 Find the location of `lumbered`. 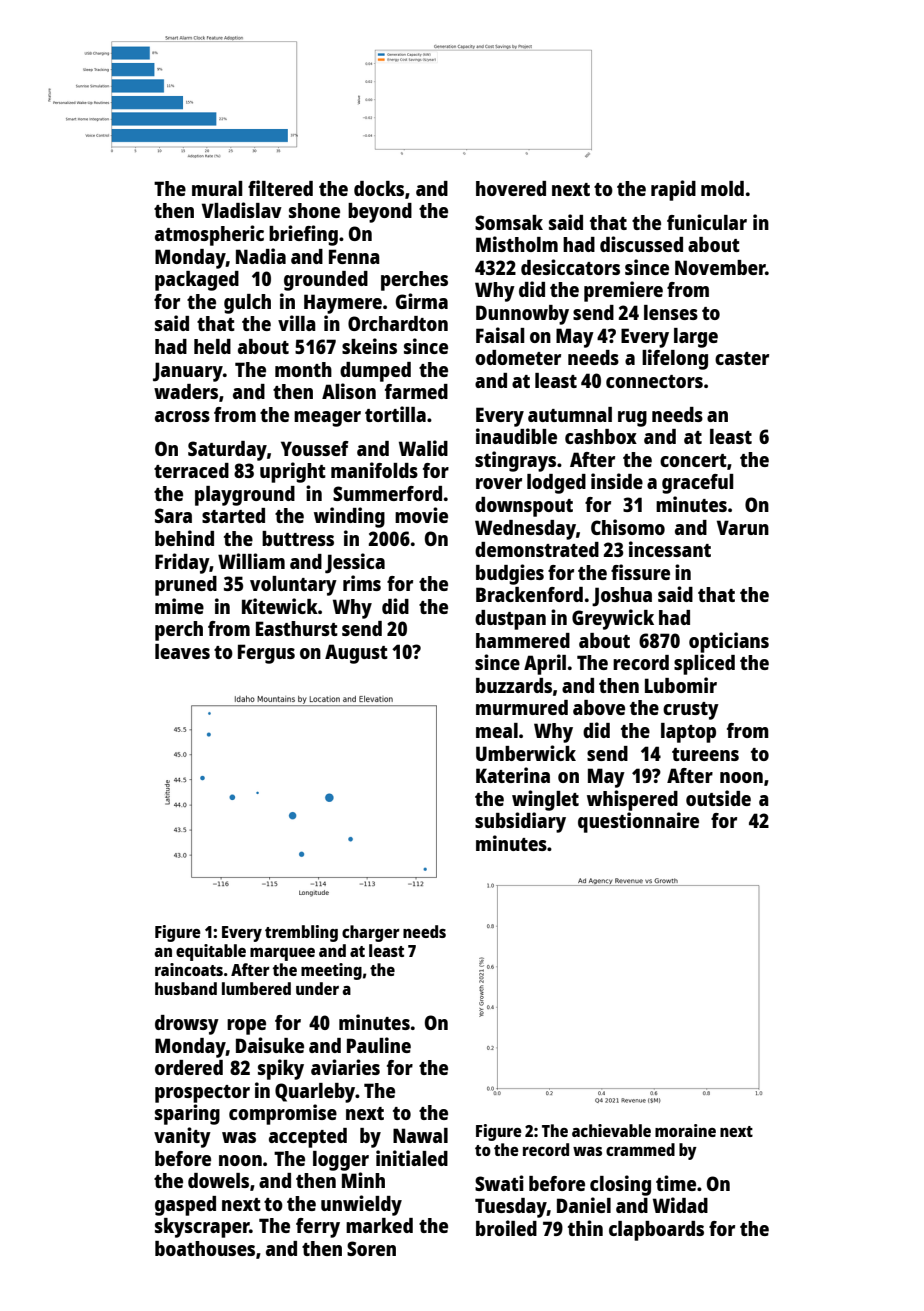

lumbered is located at coordinates (256, 988).
